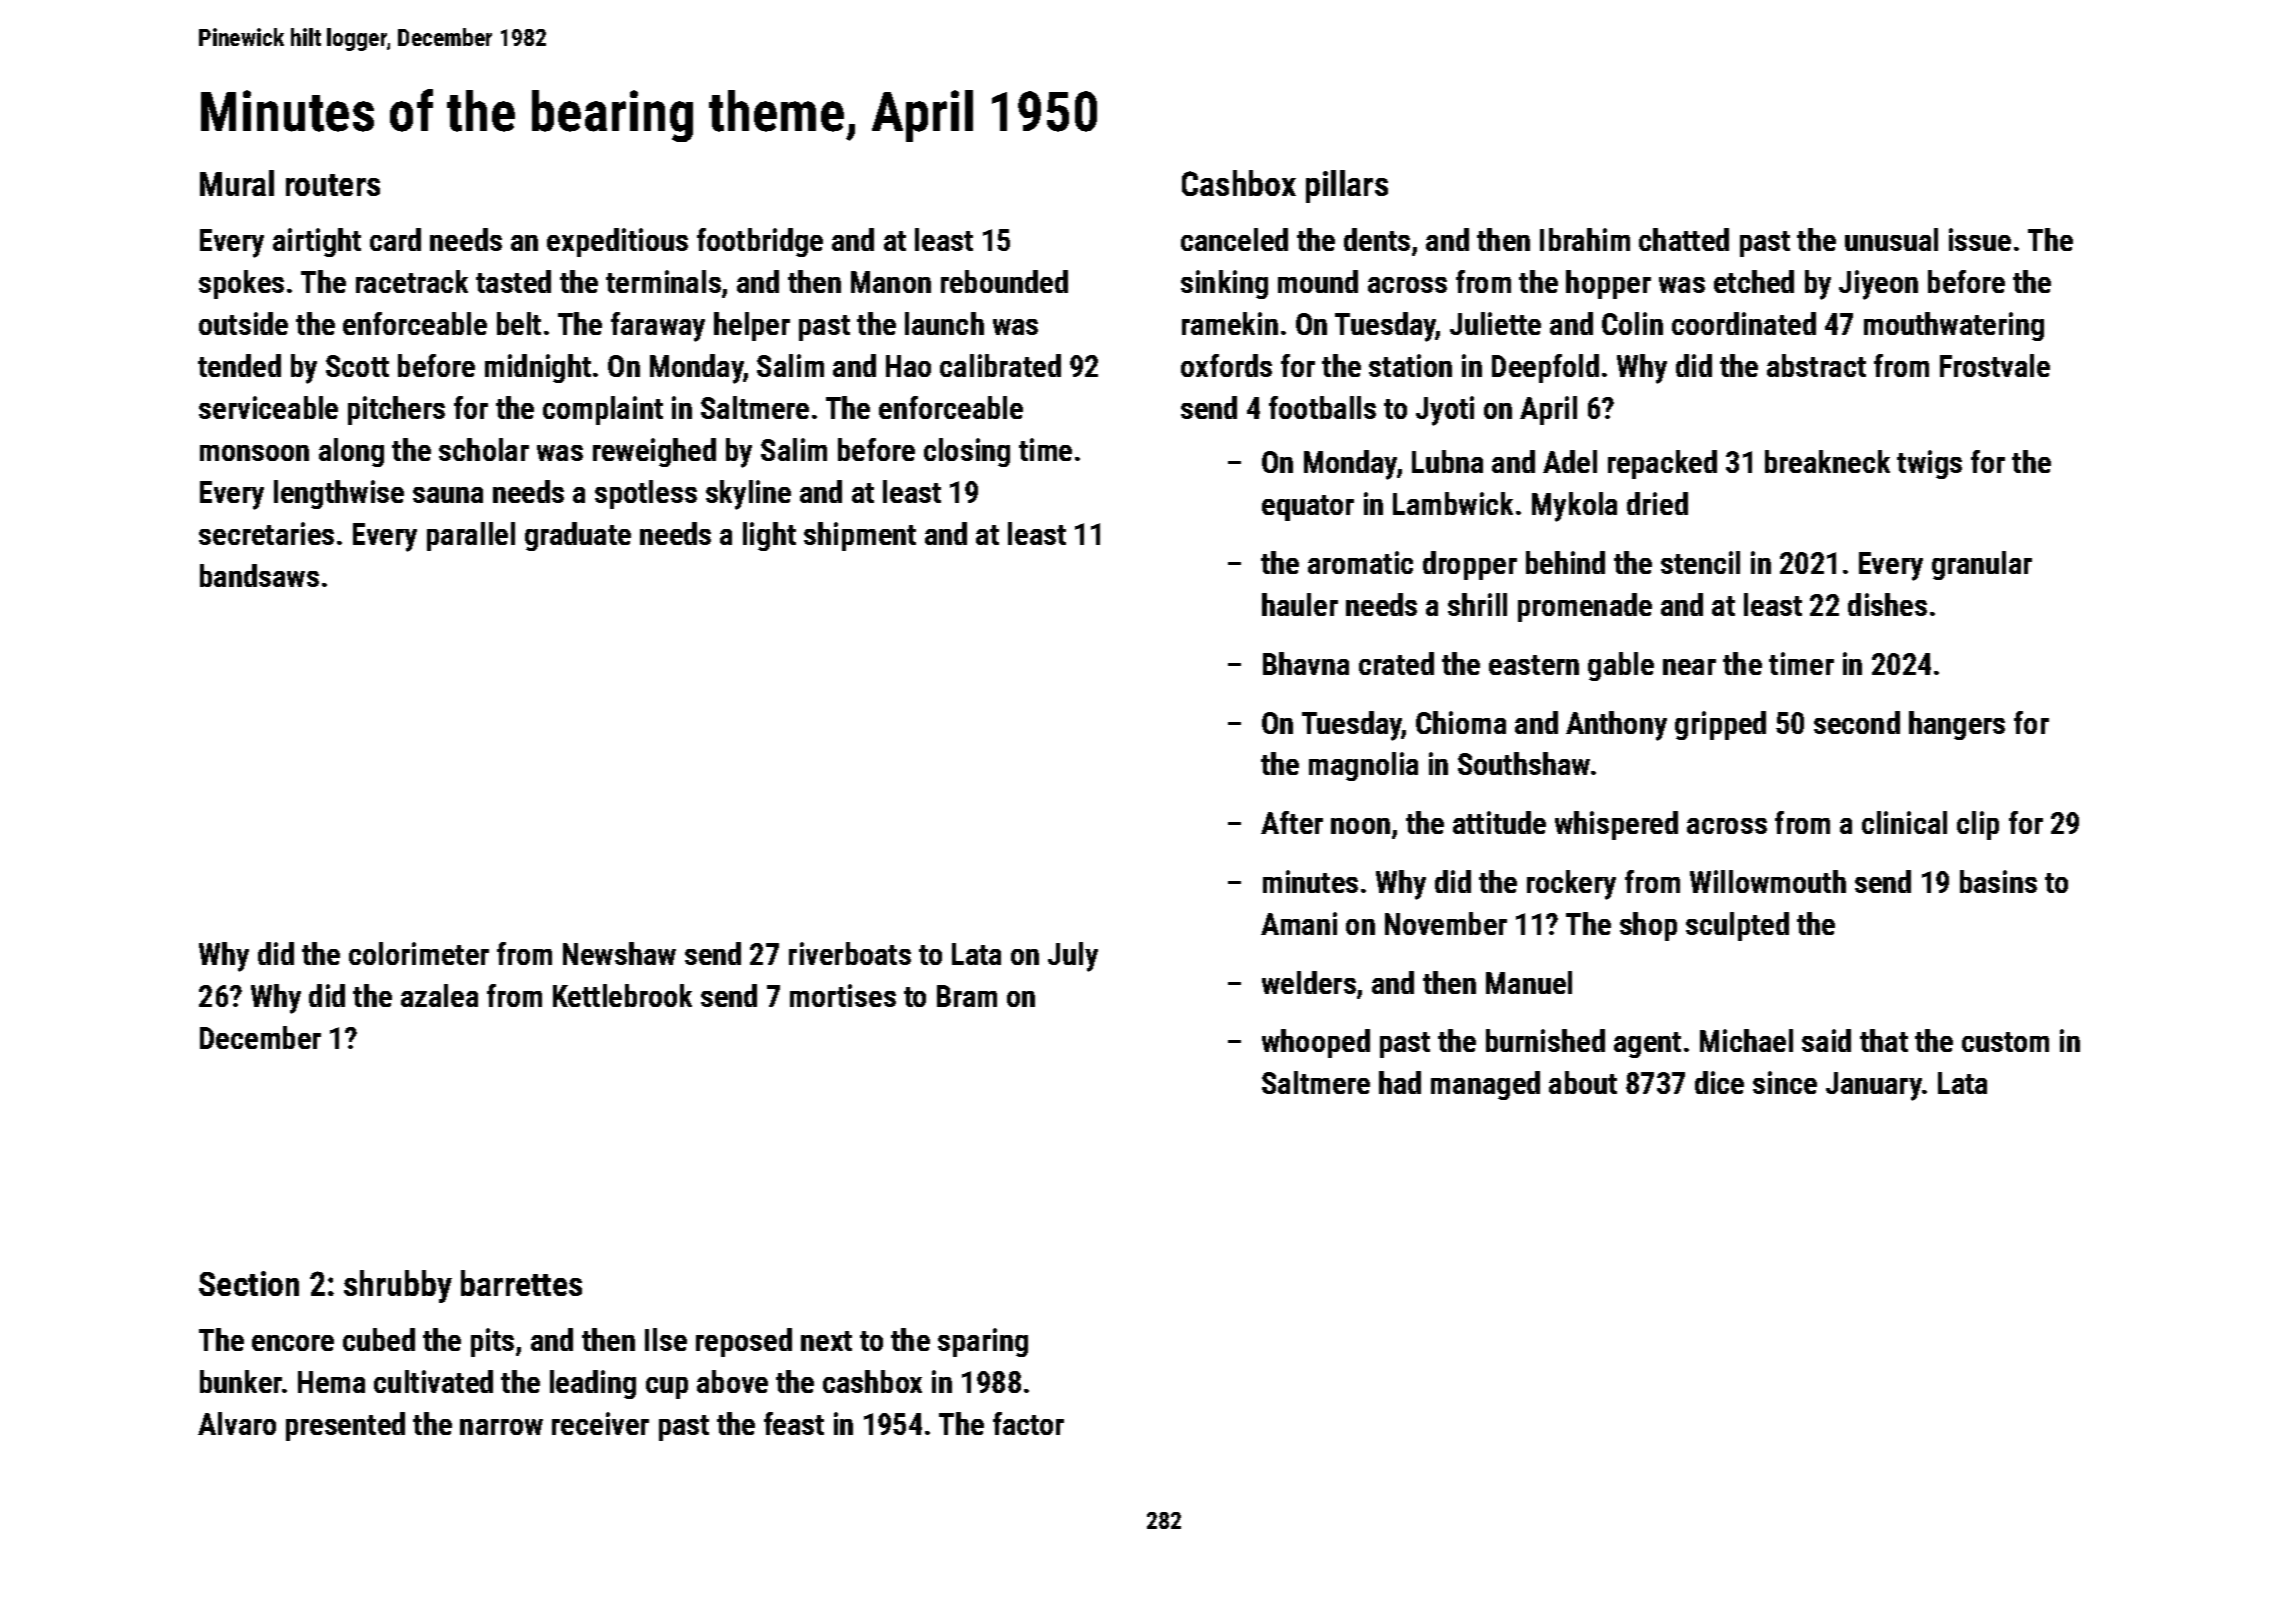 The height and width of the page is (1620, 2292). I want to click on pillars, so click(1347, 186).
